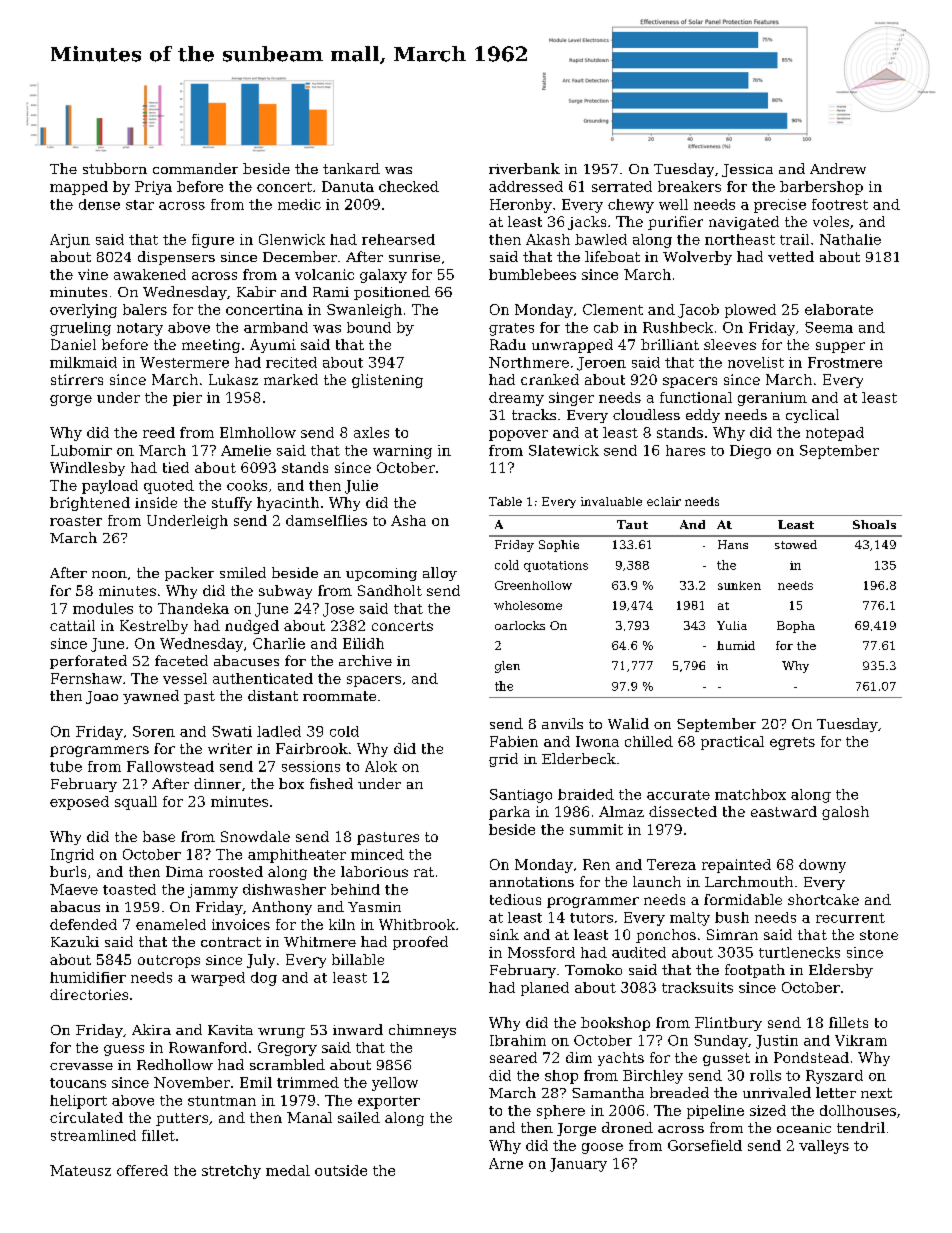  I want to click on positioned, so click(392, 293).
